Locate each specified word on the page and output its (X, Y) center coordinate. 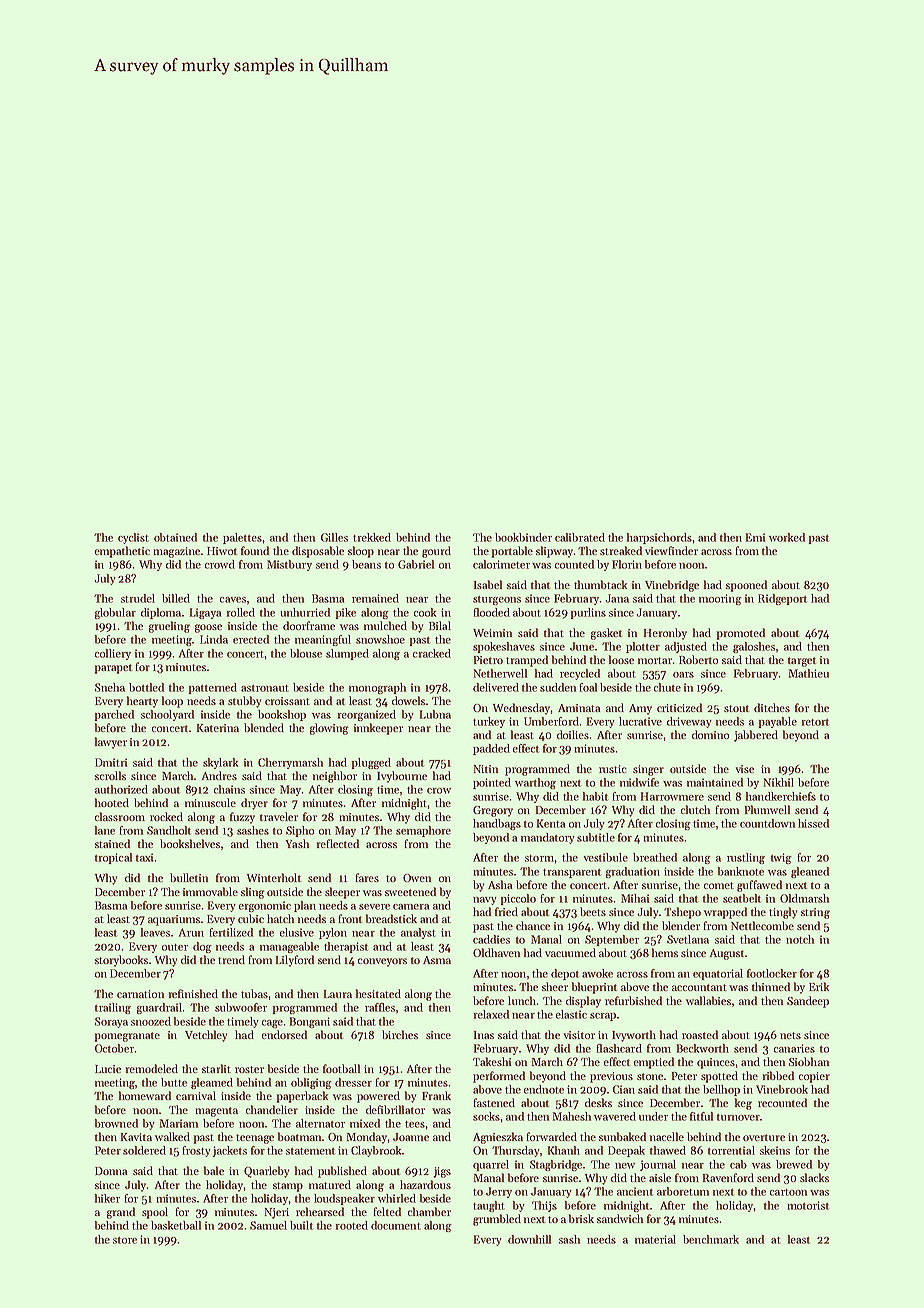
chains (229, 789)
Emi (755, 537)
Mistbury (289, 565)
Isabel (488, 584)
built (301, 1225)
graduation (633, 872)
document (396, 1225)
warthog (535, 783)
